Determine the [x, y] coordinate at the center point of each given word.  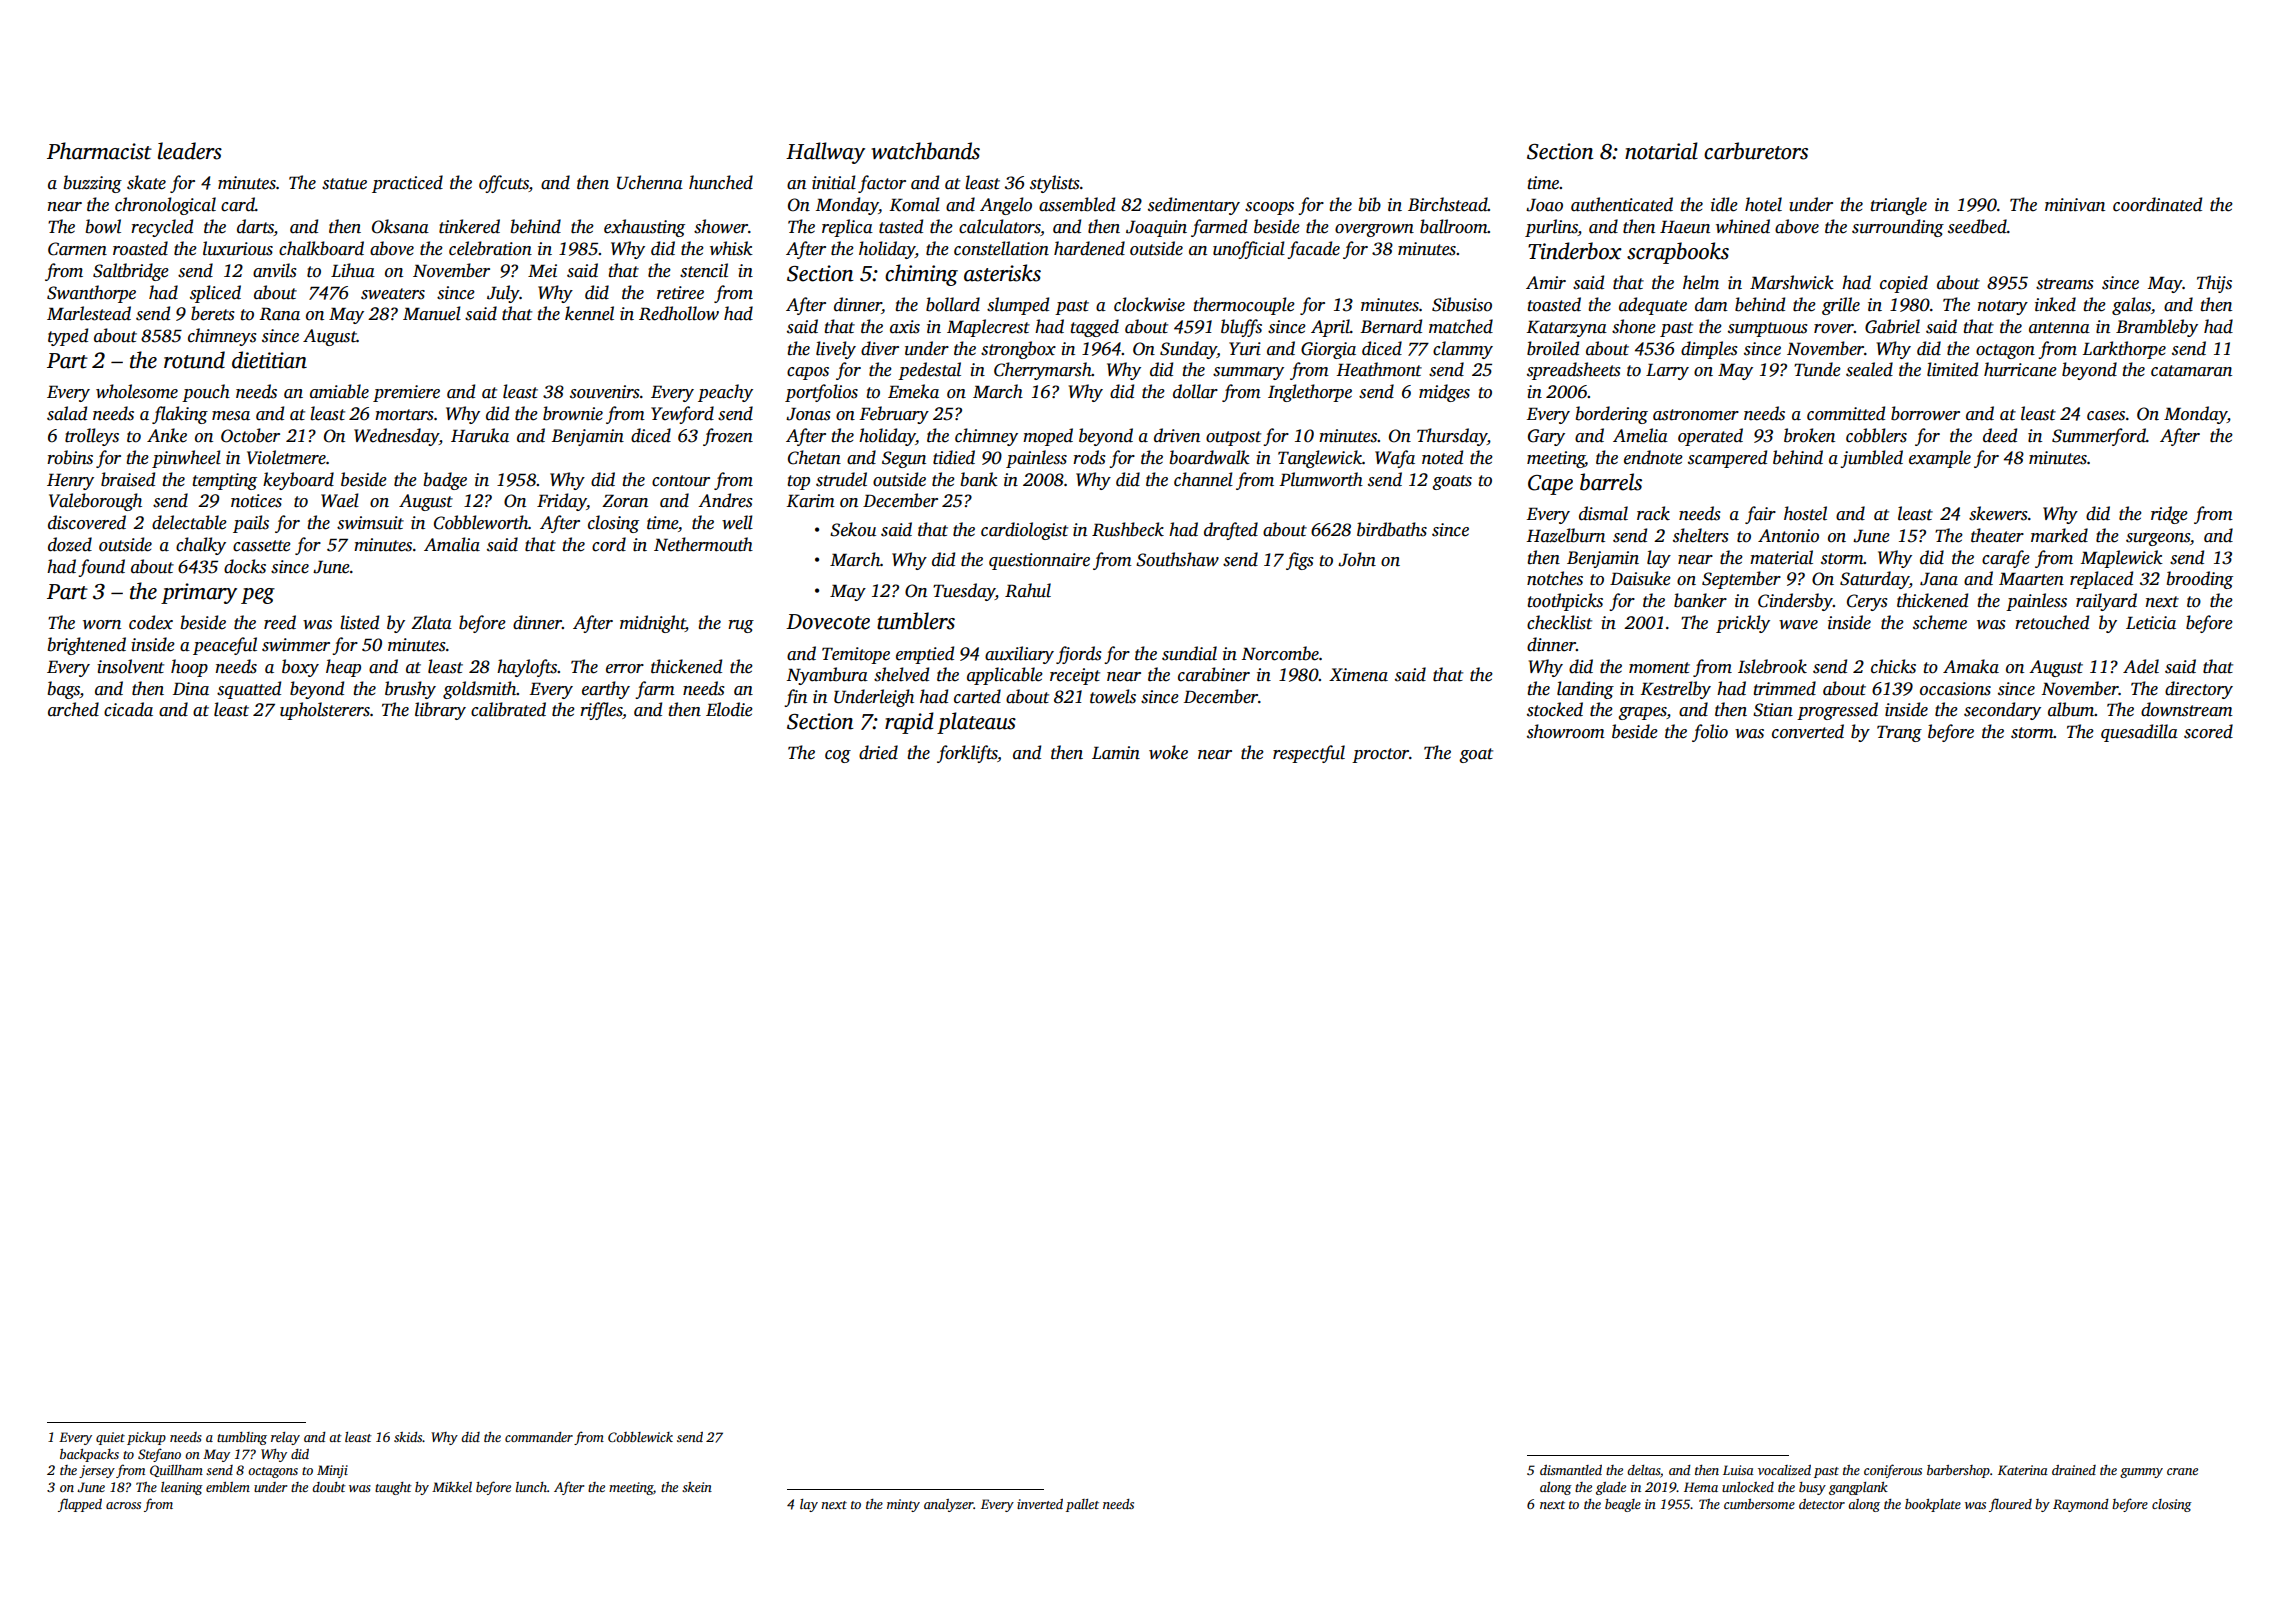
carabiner [1214, 674]
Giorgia [1328, 350]
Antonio [1788, 536]
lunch [531, 1487]
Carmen [77, 249]
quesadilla [2139, 733]
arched [73, 709]
